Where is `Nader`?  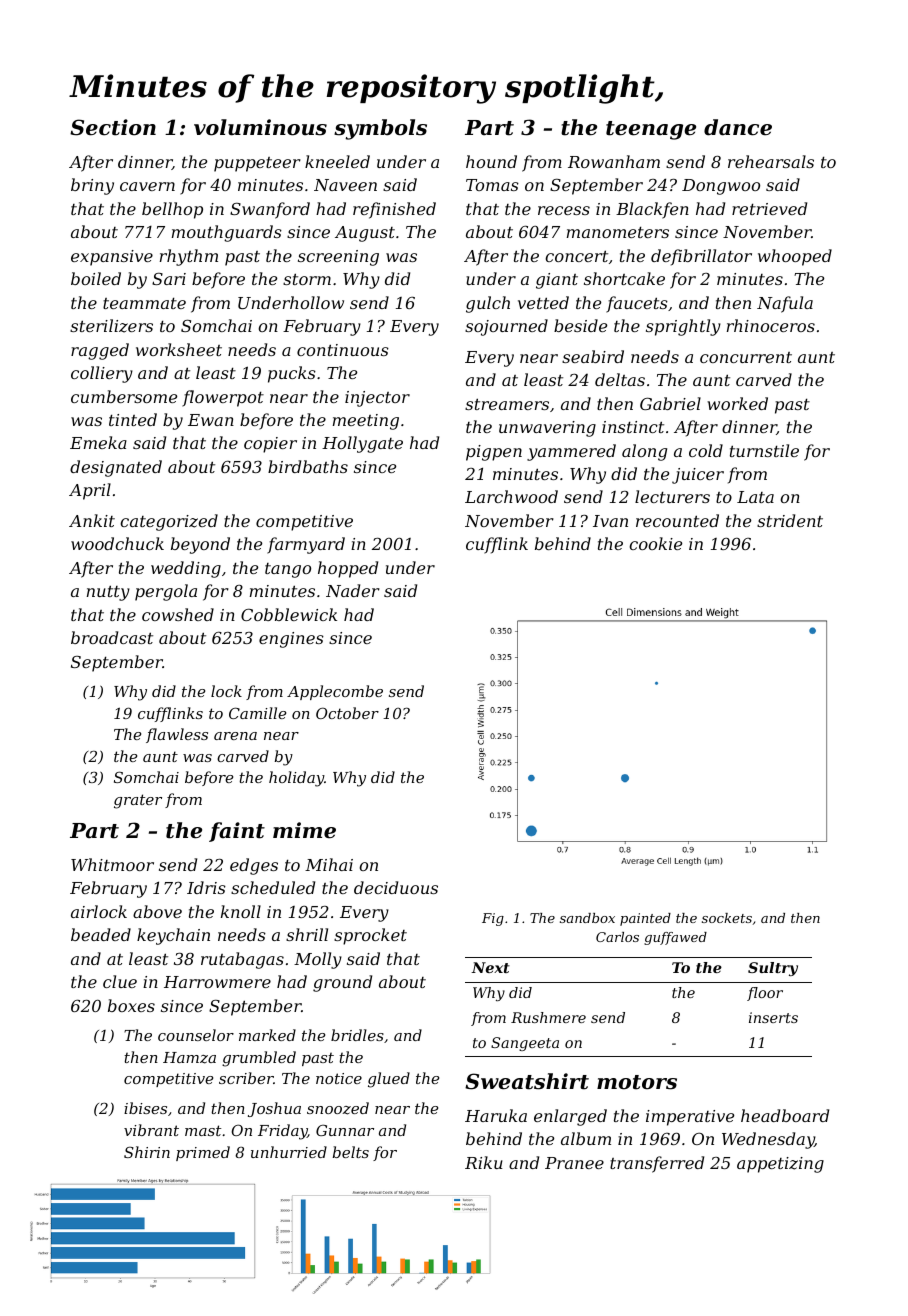 Nader is located at coordinates (353, 590).
